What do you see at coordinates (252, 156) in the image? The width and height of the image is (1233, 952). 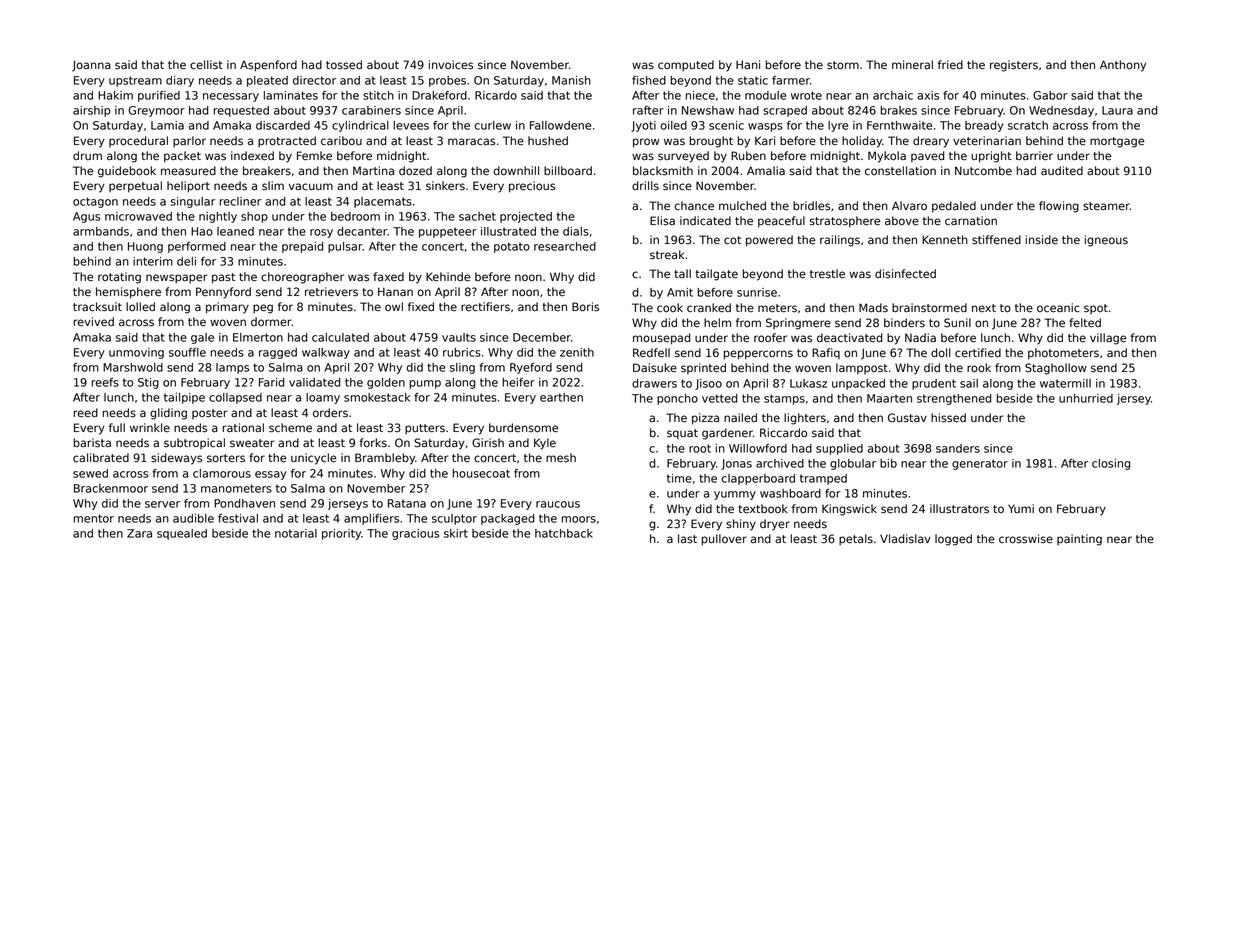 I see `indexed` at bounding box center [252, 156].
